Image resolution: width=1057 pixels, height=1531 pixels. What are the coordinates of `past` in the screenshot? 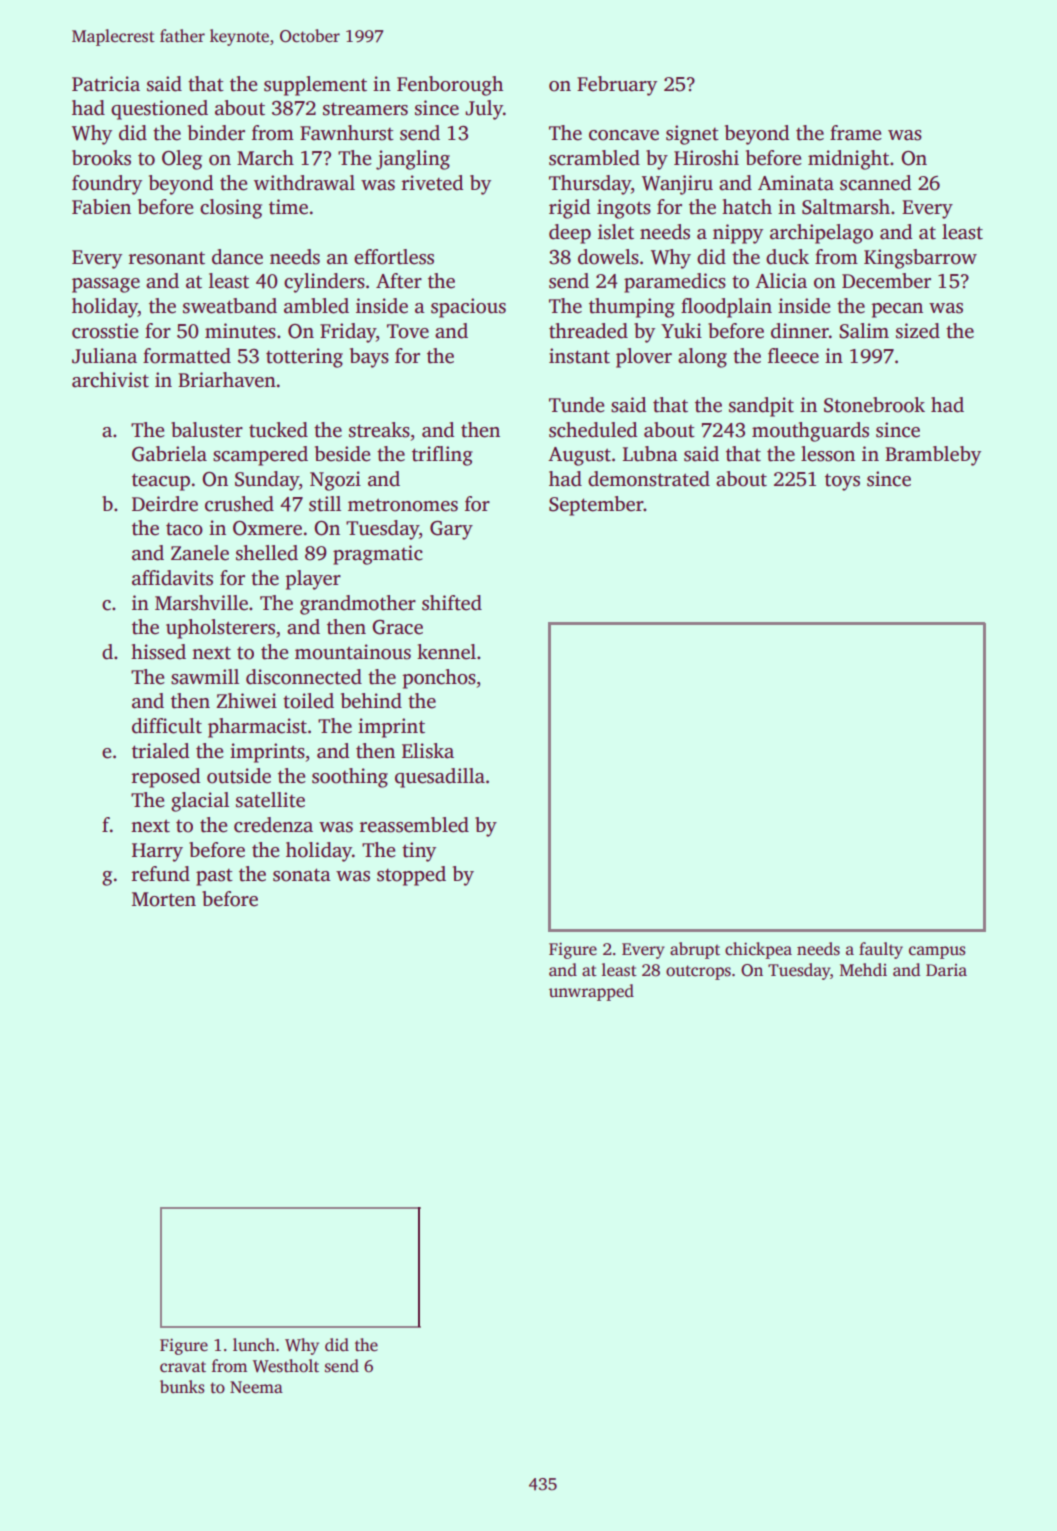 It's located at (214, 877).
